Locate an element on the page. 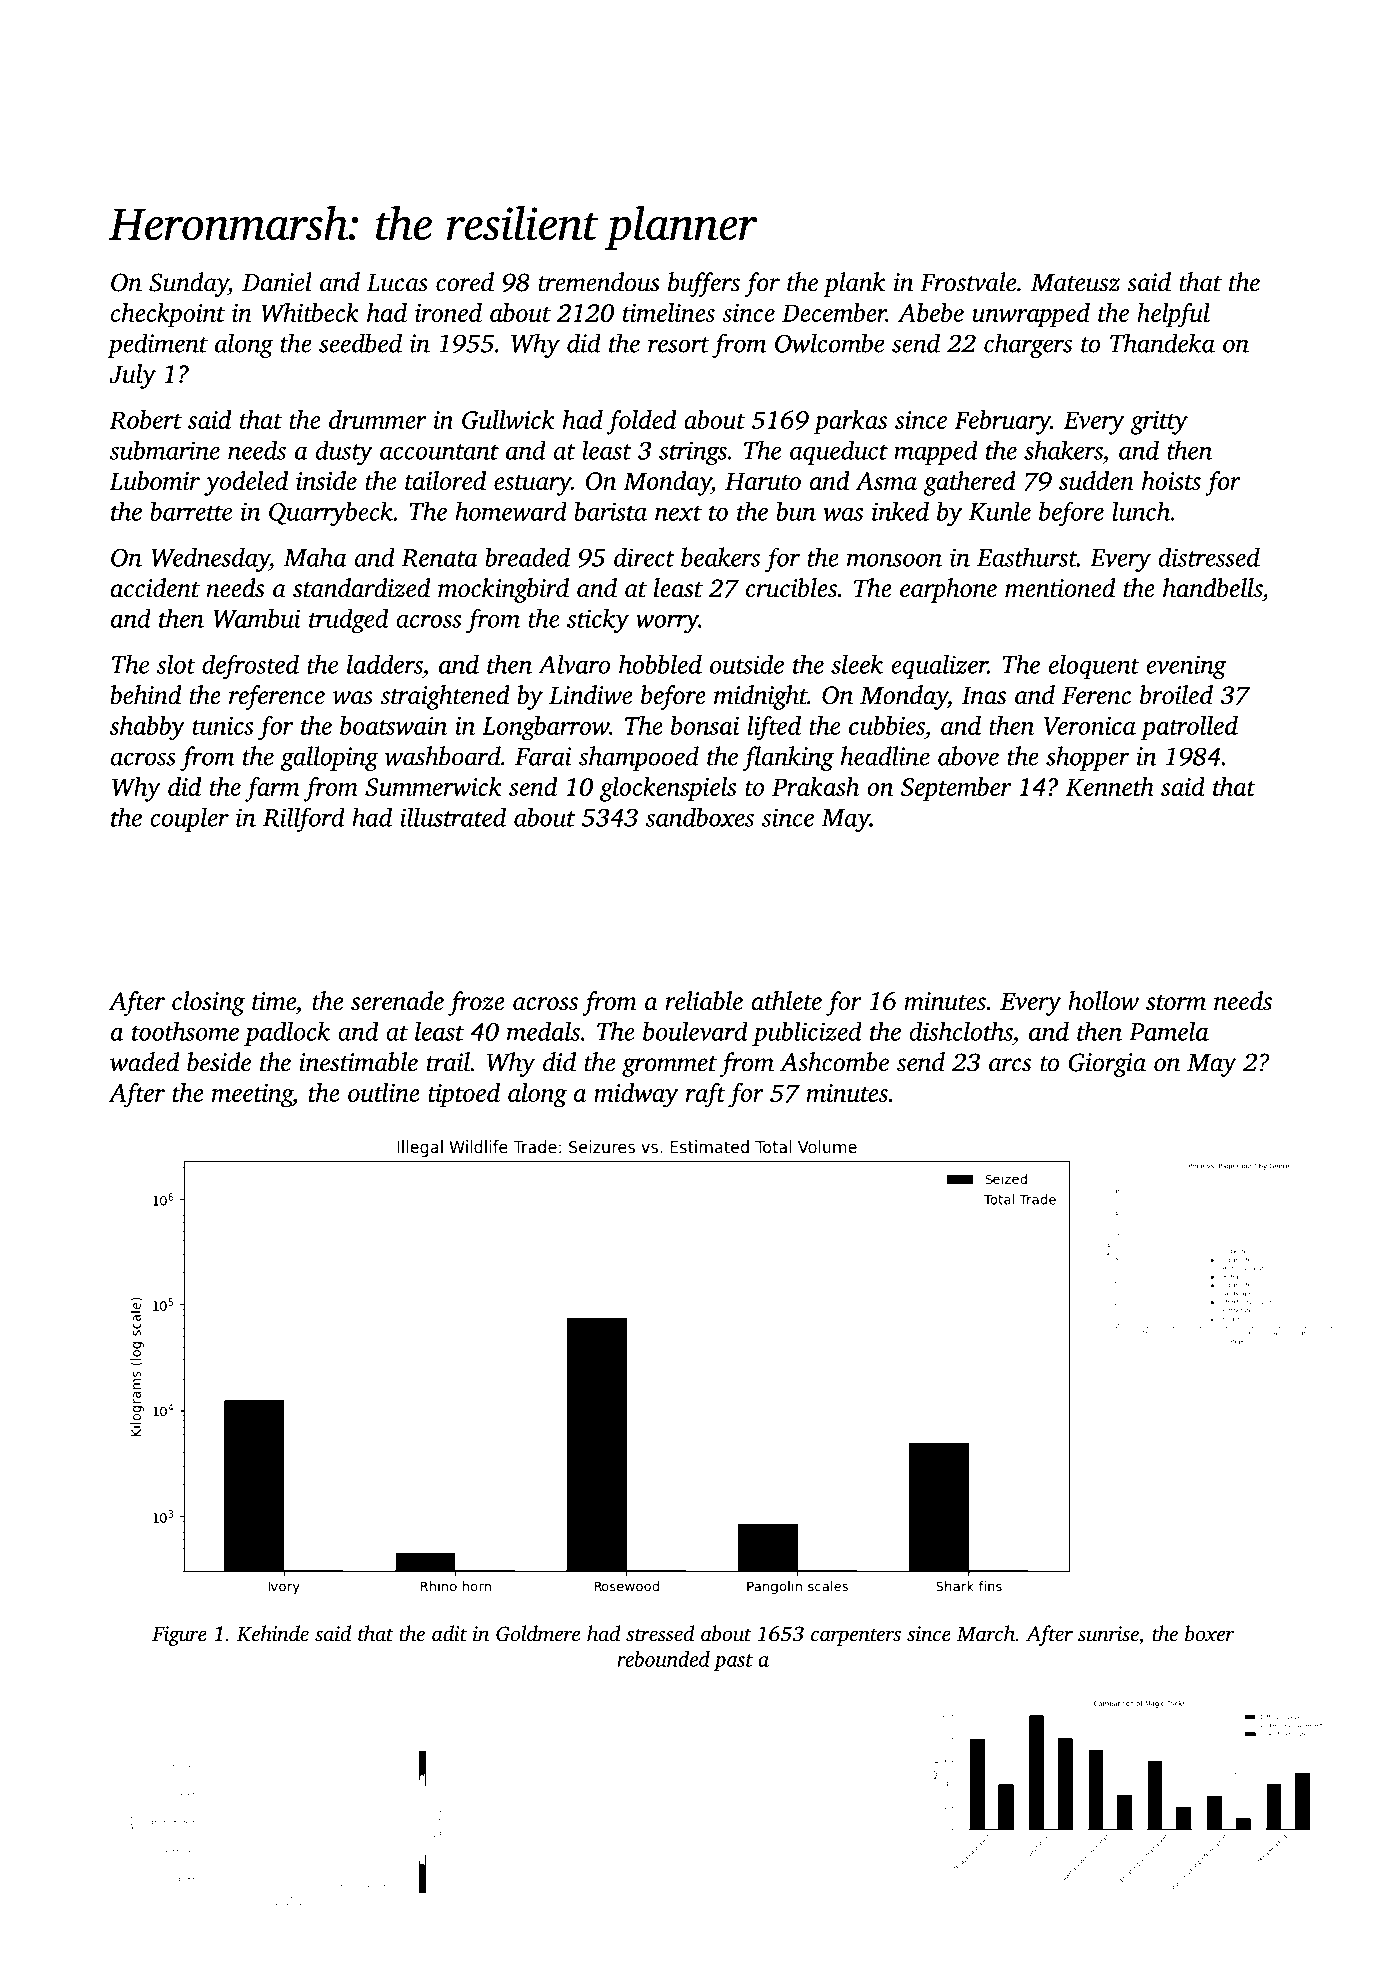 Image resolution: width=1386 pixels, height=1969 pixels. reliable is located at coordinates (704, 1001).
